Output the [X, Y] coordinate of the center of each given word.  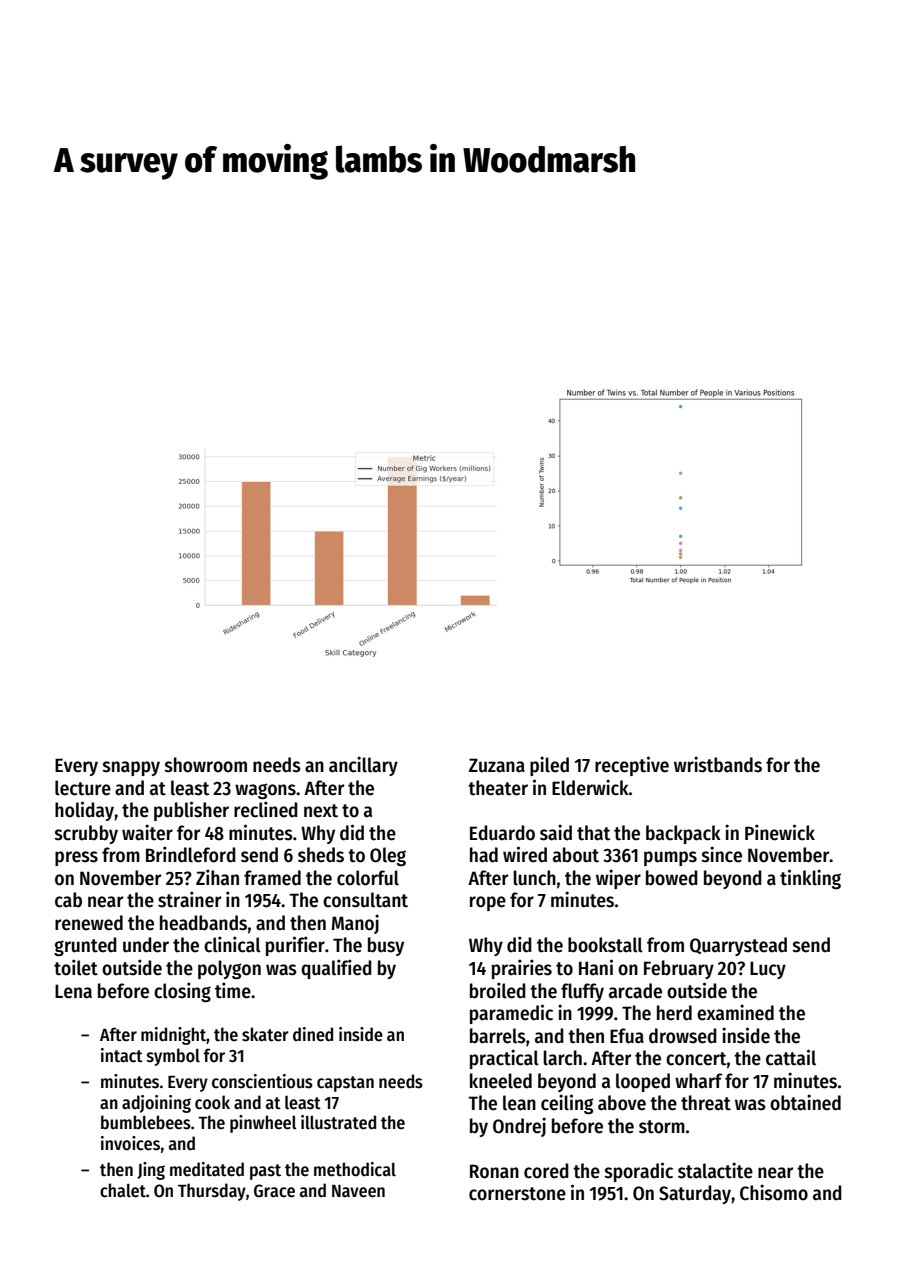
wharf [698, 1081]
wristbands [718, 764]
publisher [191, 811]
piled [549, 766]
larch [562, 1058]
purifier [295, 946]
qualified [336, 969]
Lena [73, 991]
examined [735, 1012]
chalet [123, 1190]
